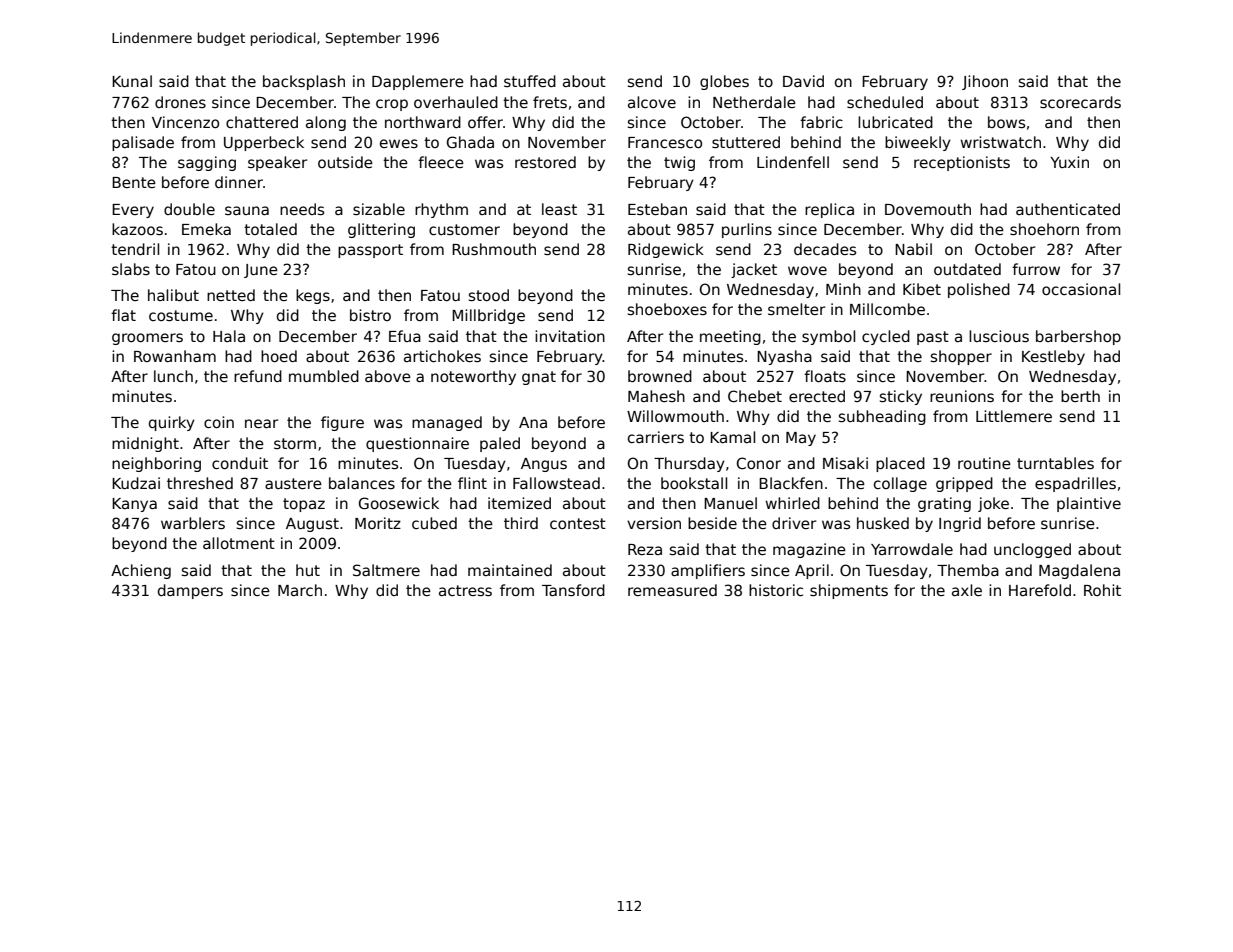 The width and height of the image is (1233, 952). Describe the element at coordinates (1040, 590) in the image. I see `Harefold` at that location.
